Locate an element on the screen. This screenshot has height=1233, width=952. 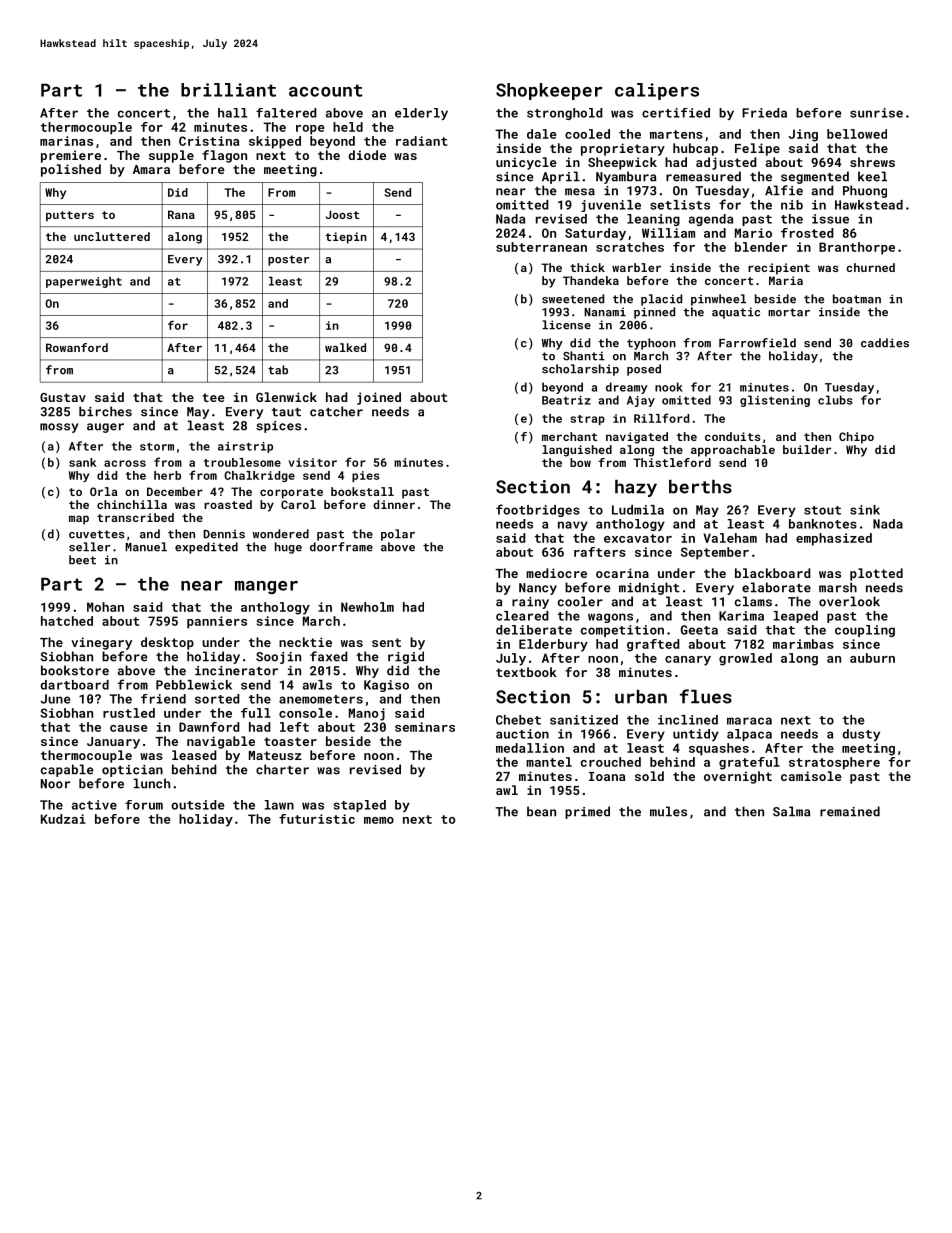
subterranean is located at coordinates (541, 247).
